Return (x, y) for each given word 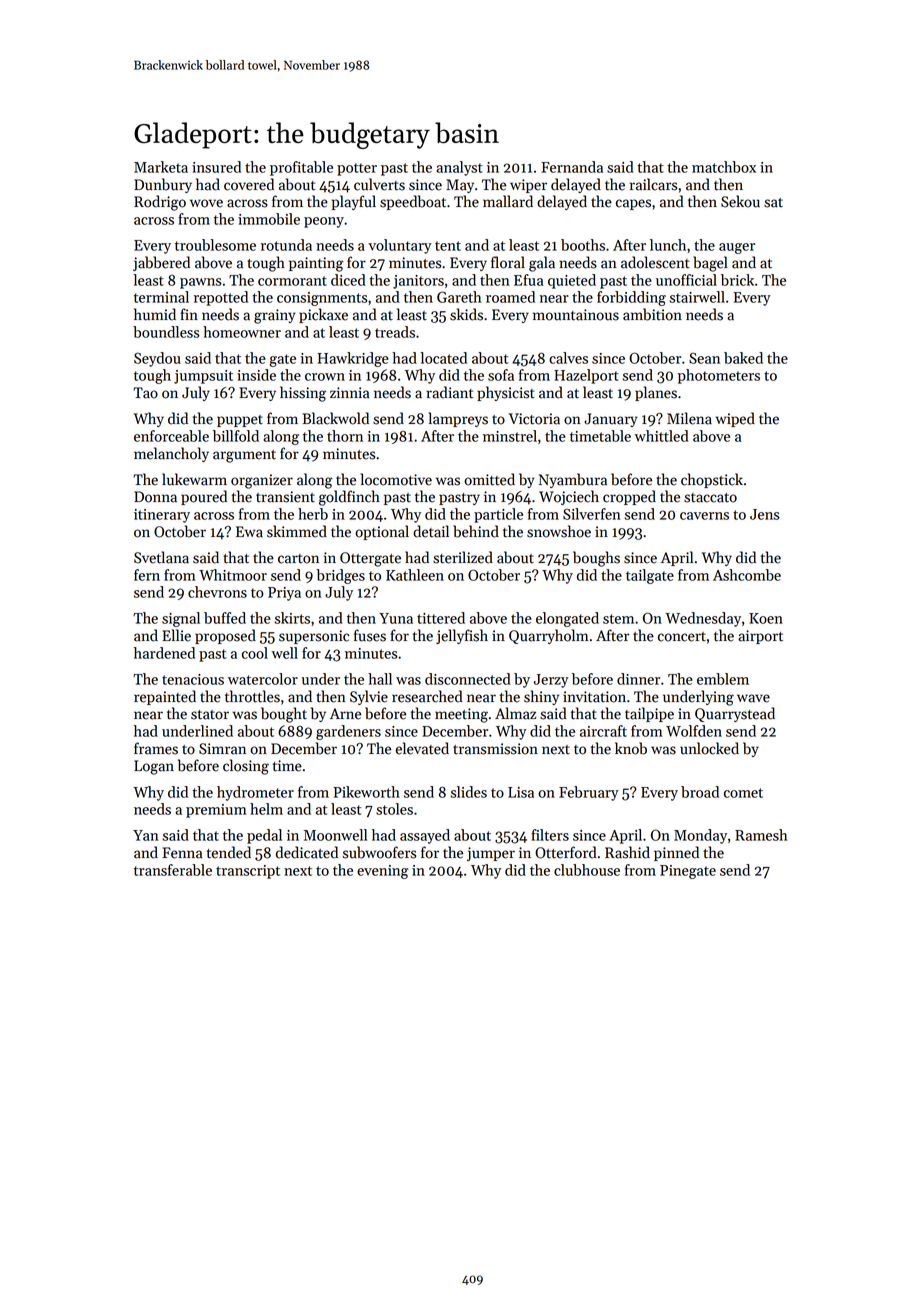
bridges (340, 576)
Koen (766, 618)
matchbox (724, 167)
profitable (301, 168)
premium (216, 811)
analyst (459, 168)
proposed (225, 636)
